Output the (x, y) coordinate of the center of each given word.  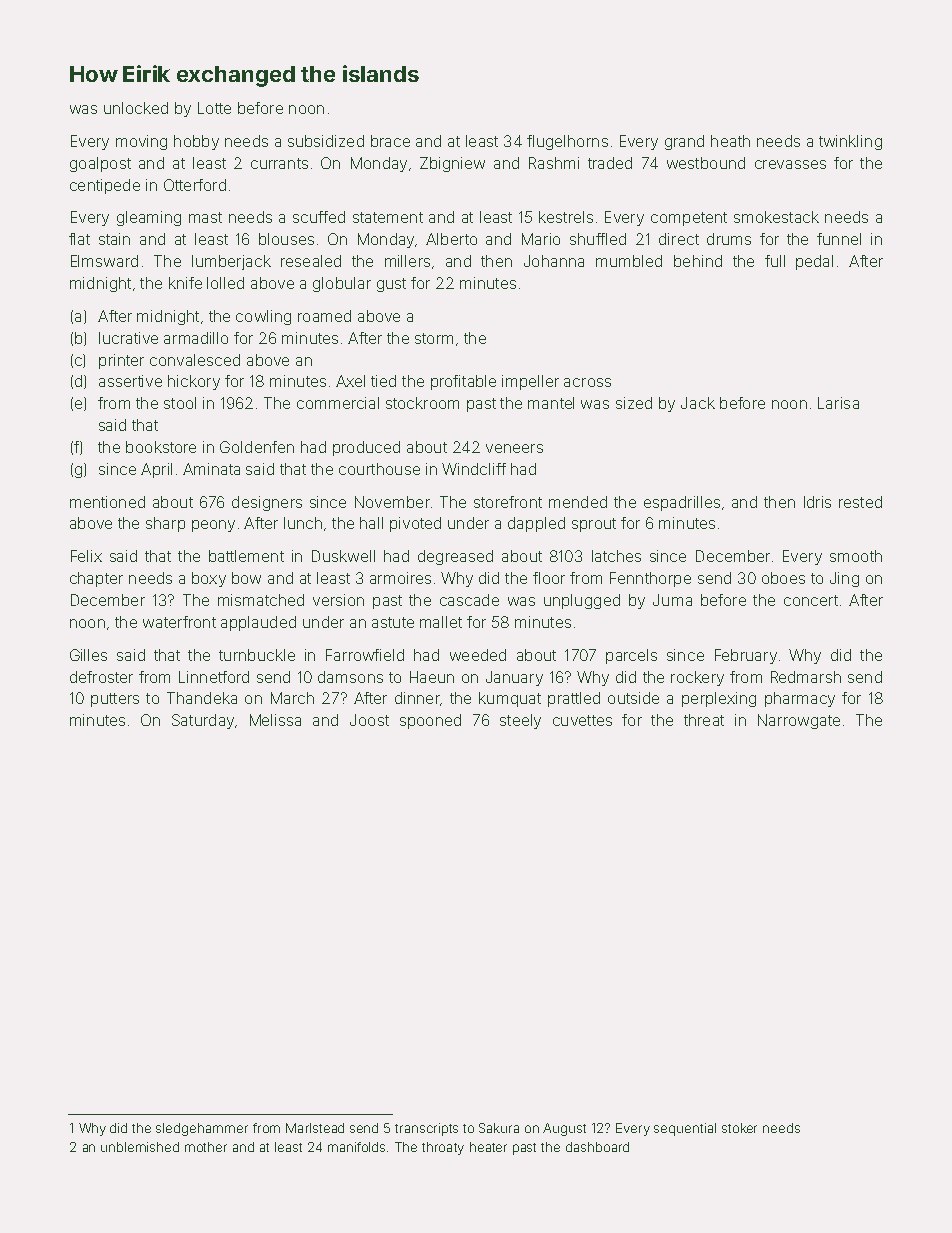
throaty (443, 1148)
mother (206, 1147)
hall (371, 523)
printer (121, 361)
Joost (369, 720)
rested (860, 502)
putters (115, 700)
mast (205, 217)
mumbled (629, 261)
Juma (672, 600)
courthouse (379, 469)
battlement (246, 556)
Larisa (838, 403)
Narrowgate (799, 721)
